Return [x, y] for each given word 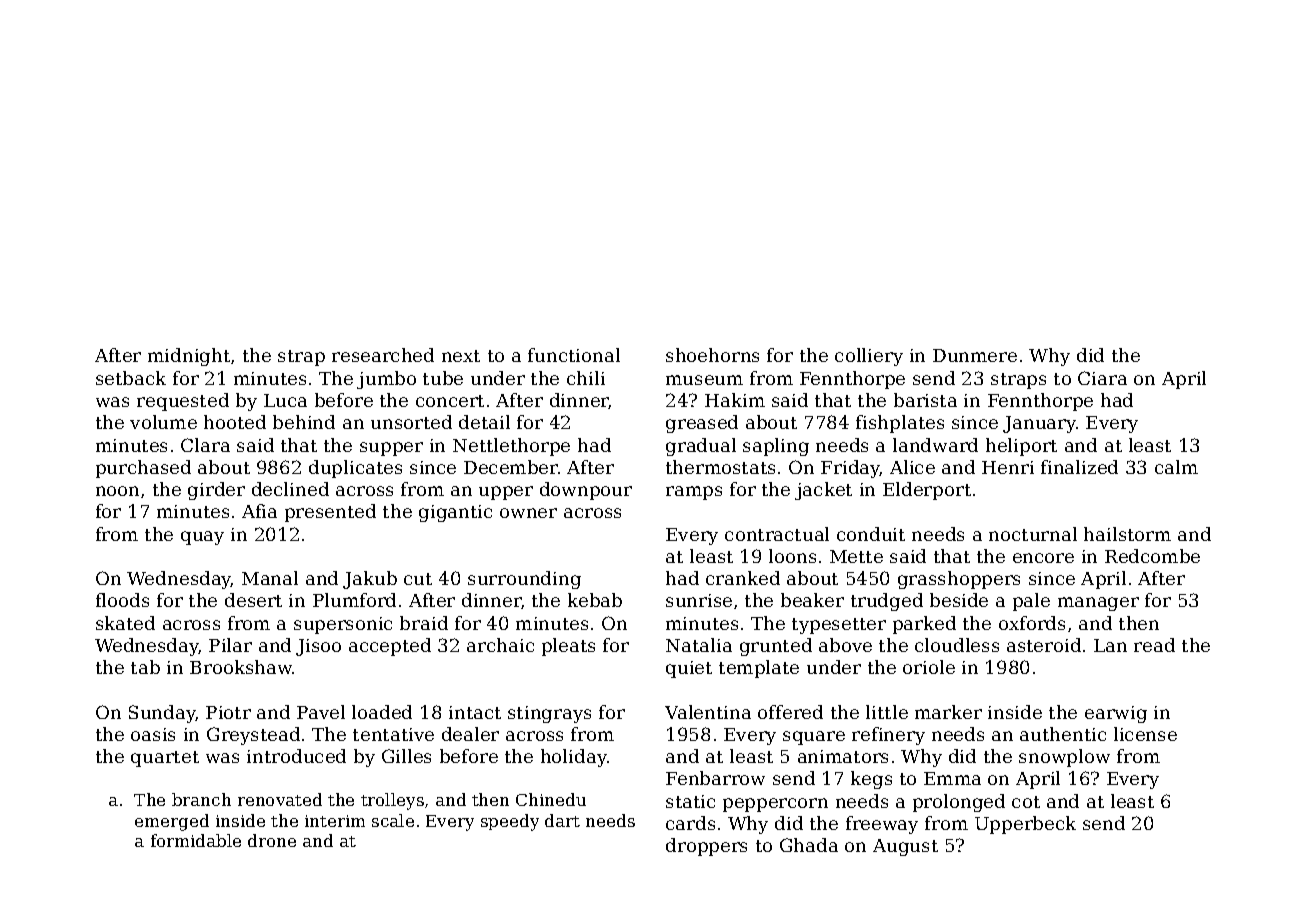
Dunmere [975, 355]
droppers [706, 847]
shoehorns [712, 355]
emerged [172, 822]
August [905, 847]
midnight [189, 357]
